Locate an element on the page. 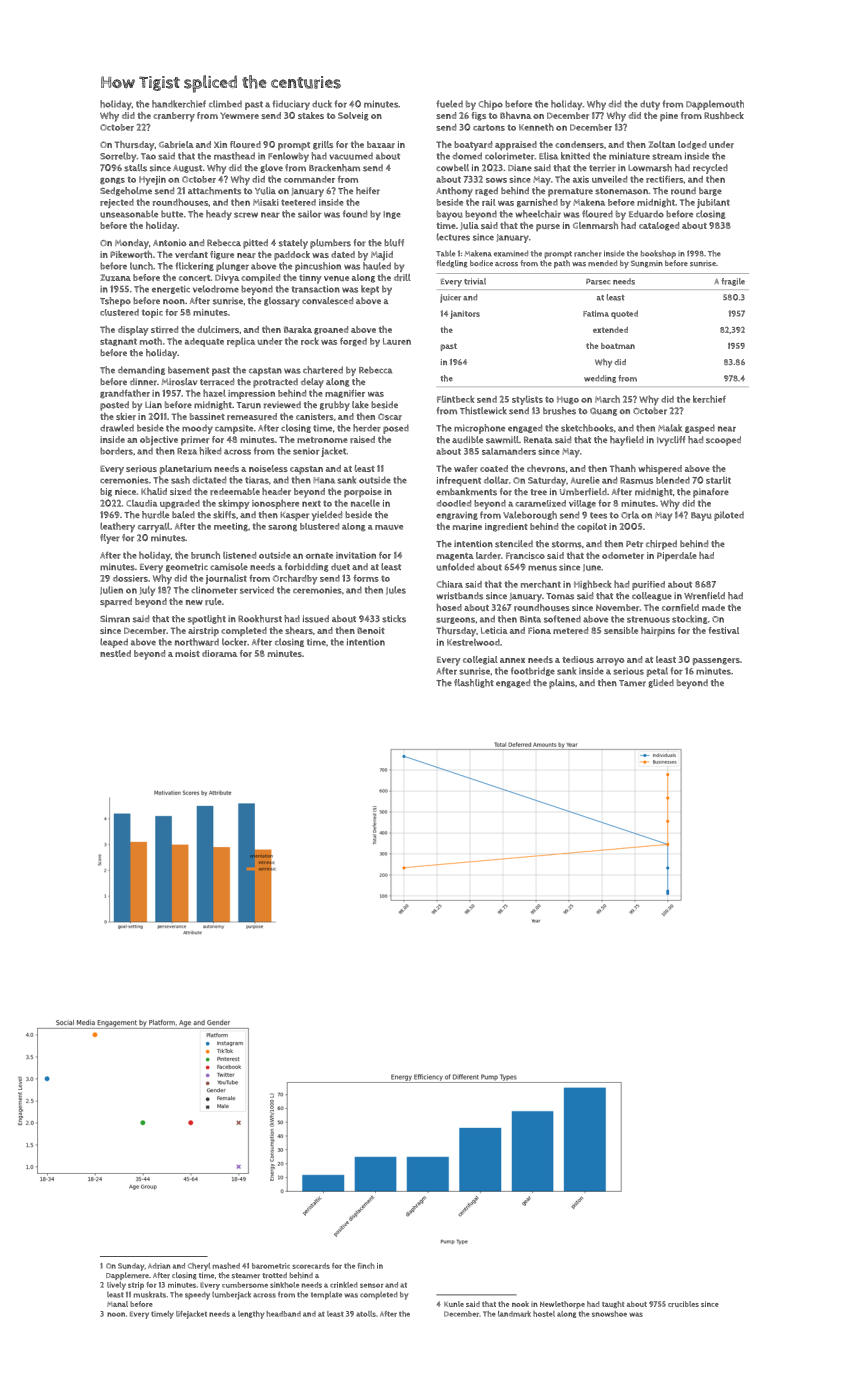  finch is located at coordinates (366, 1266).
